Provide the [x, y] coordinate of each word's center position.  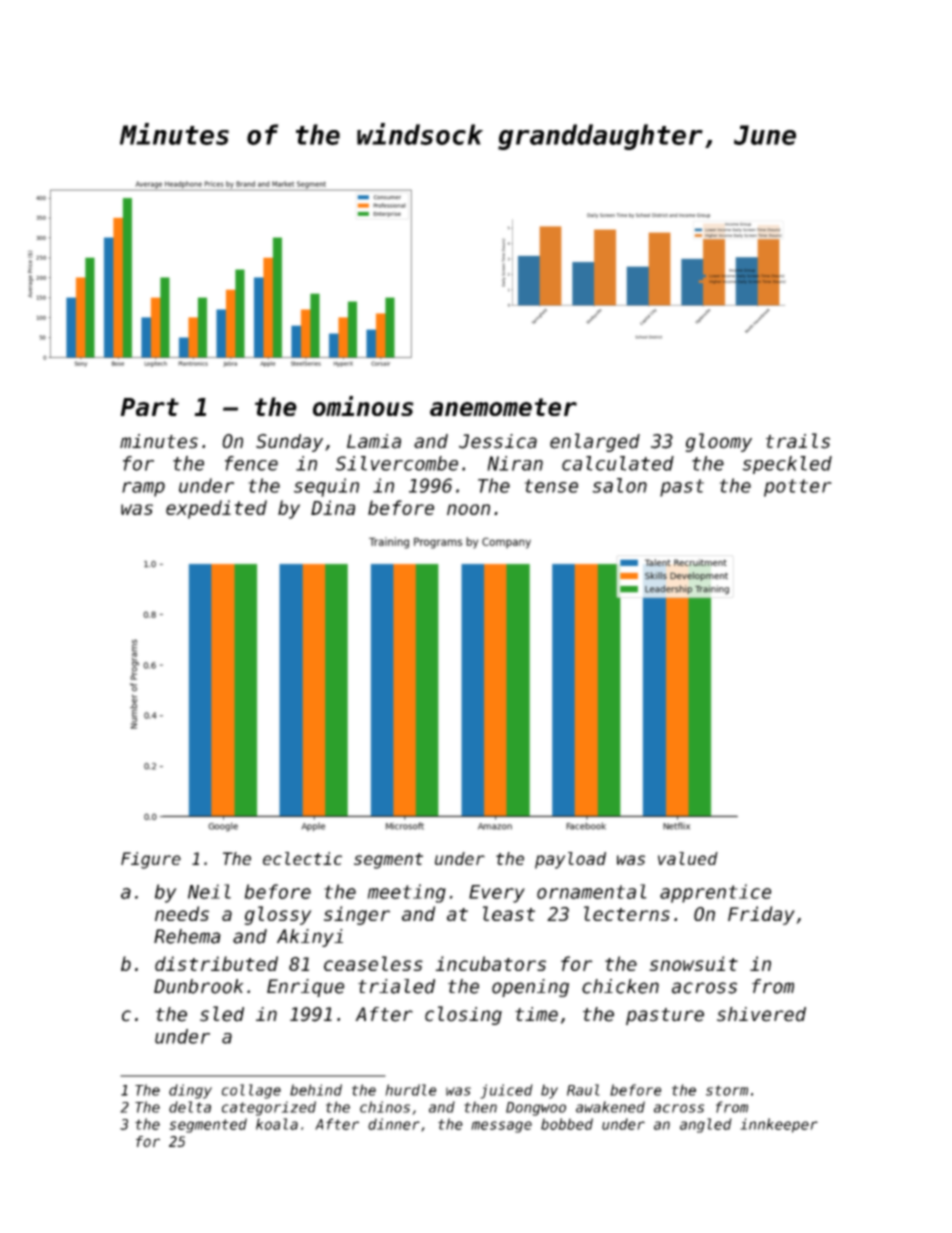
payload [570, 860]
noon [468, 509]
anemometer [503, 407]
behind [316, 1090]
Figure [151, 860]
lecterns [627, 913]
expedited [216, 509]
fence [251, 463]
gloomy [718, 442]
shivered [761, 1014]
